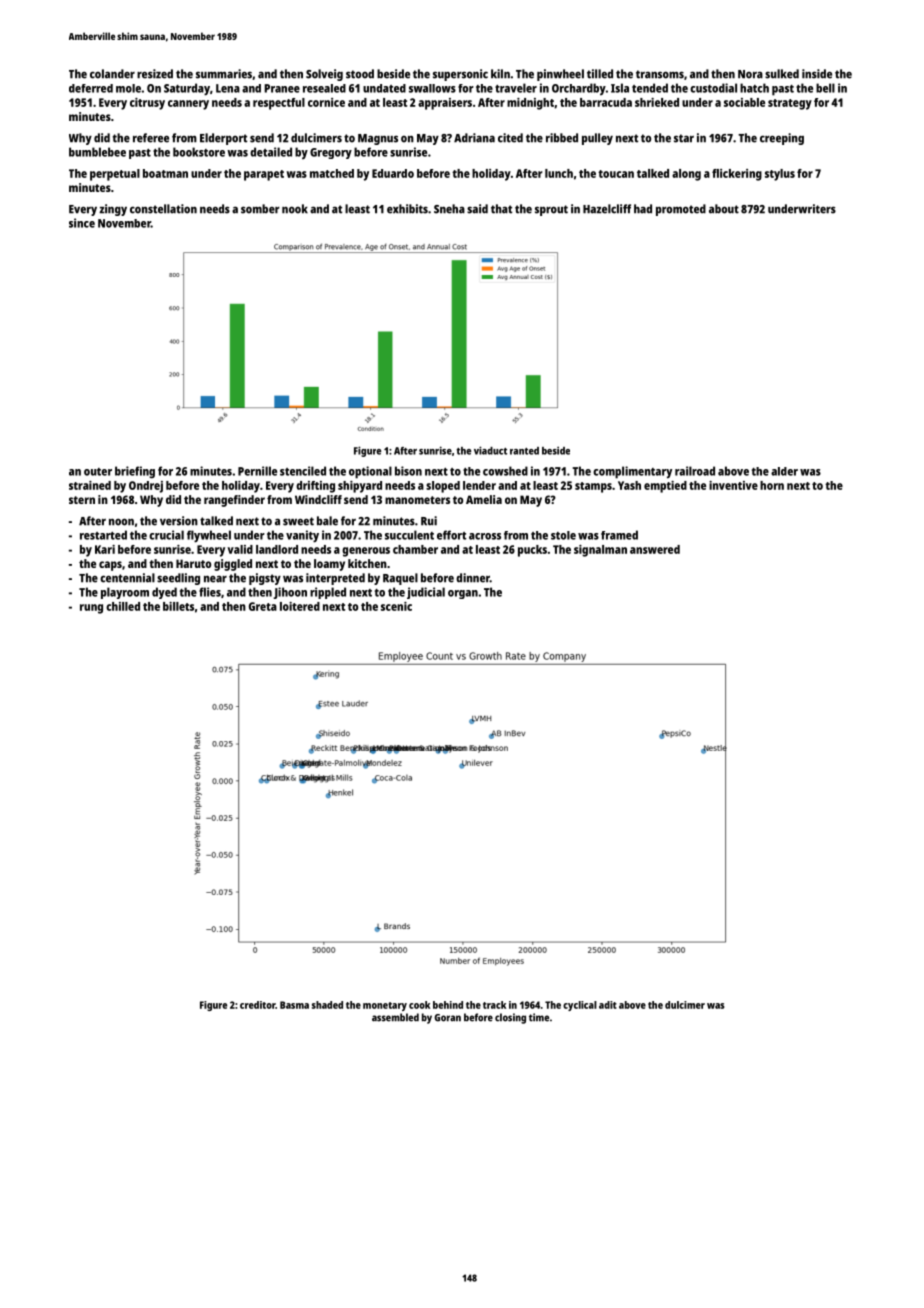 The image size is (924, 1308). What do you see at coordinates (539, 1017) in the screenshot?
I see `time` at bounding box center [539, 1017].
